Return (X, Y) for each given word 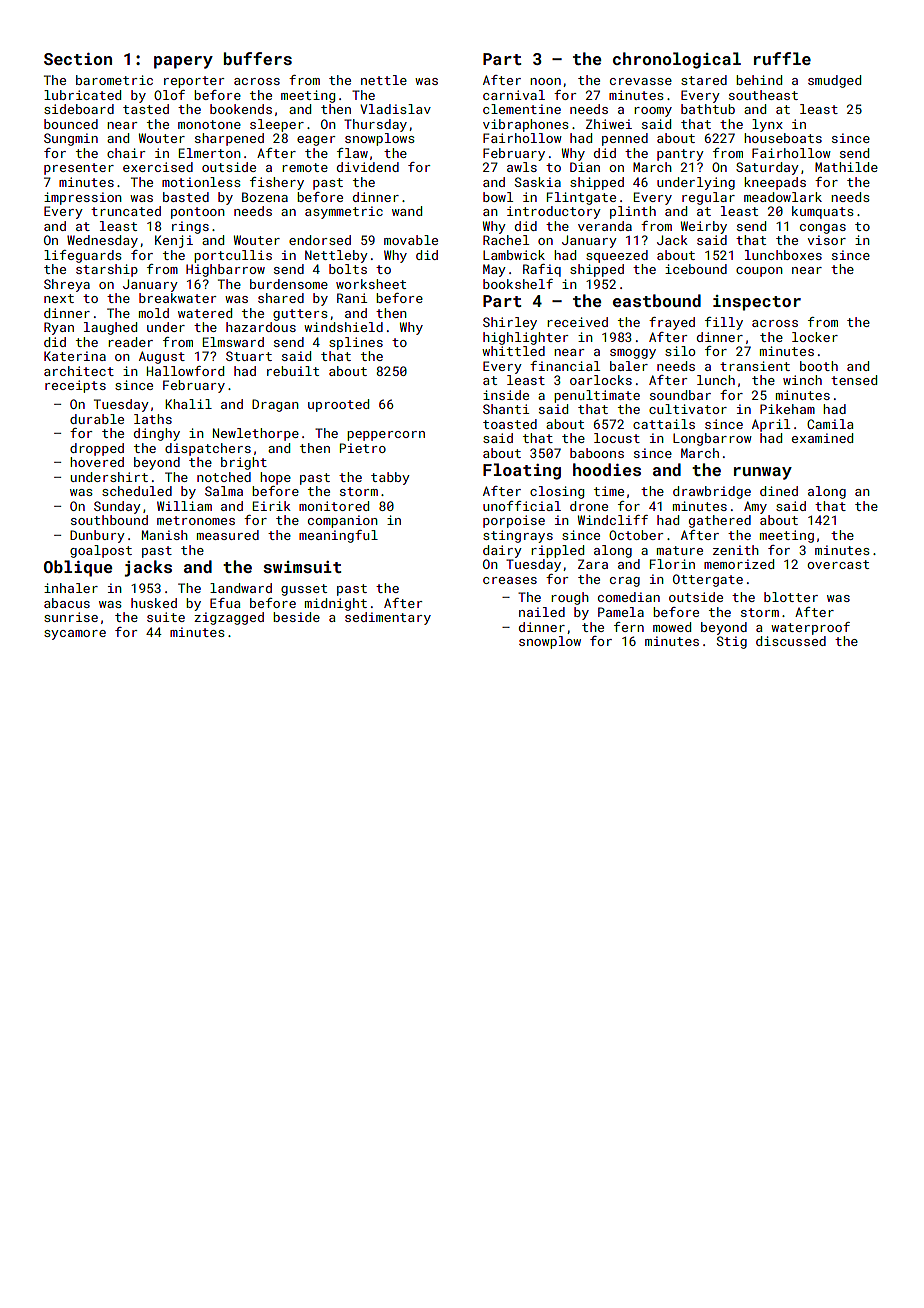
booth (819, 366)
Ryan (59, 328)
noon (545, 81)
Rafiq (542, 270)
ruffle (782, 58)
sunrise (71, 617)
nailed (542, 612)
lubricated (82, 95)
